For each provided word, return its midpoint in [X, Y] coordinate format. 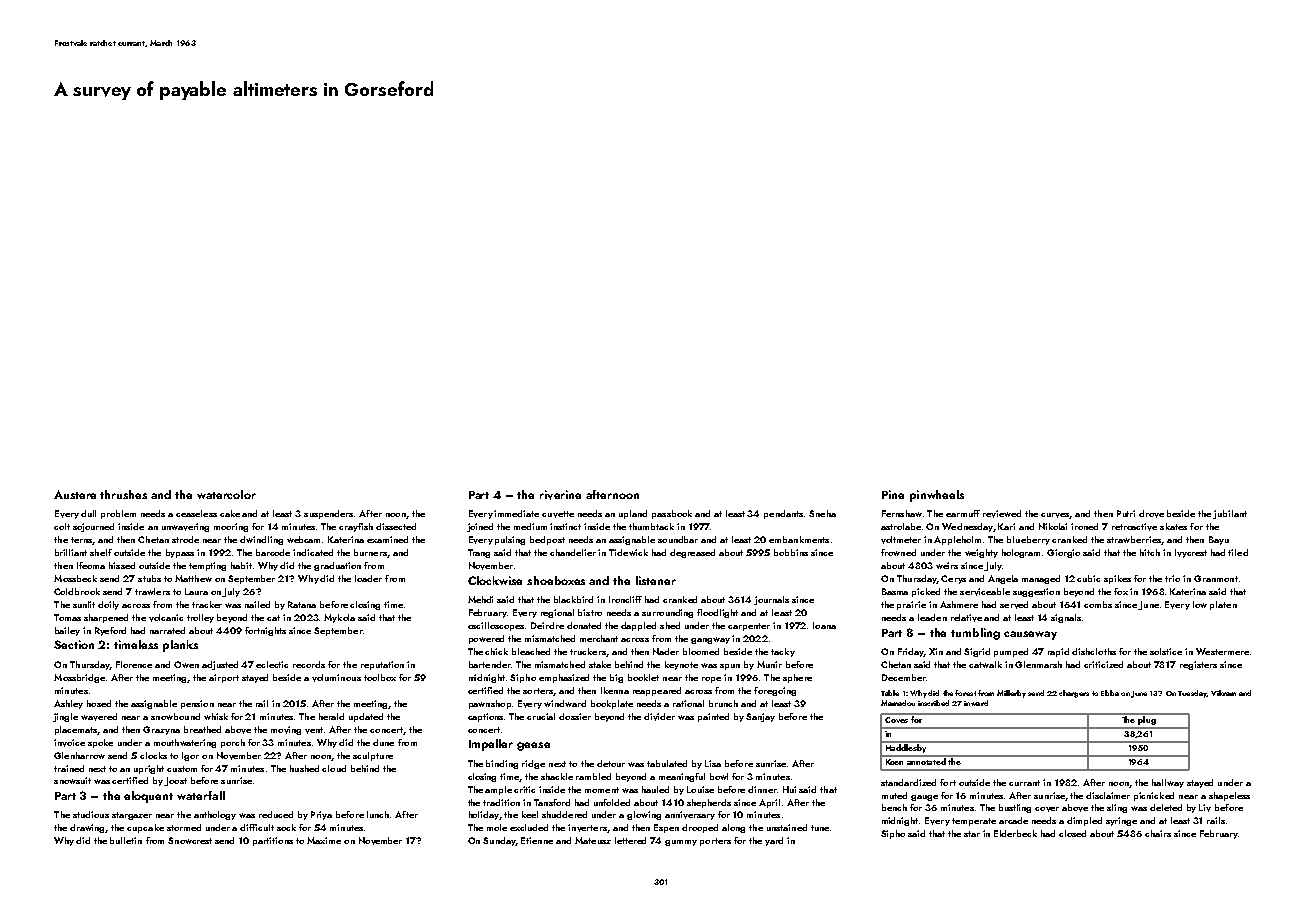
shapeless [1229, 796]
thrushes [123, 494]
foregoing [775, 691]
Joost [175, 781]
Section [74, 644]
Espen [666, 828]
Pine [893, 494]
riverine [560, 495]
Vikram [1223, 693]
